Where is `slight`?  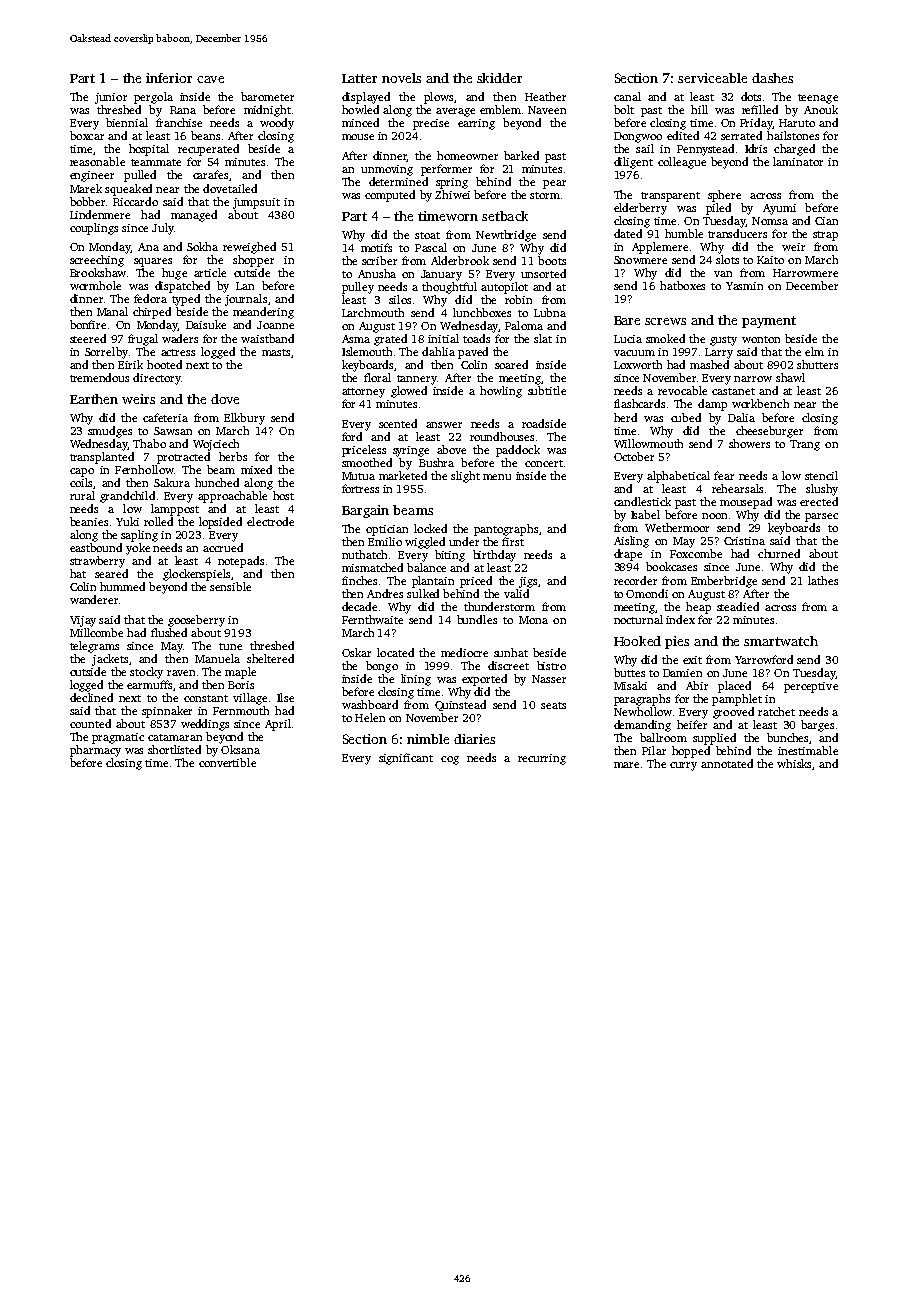 slight is located at coordinates (465, 477).
